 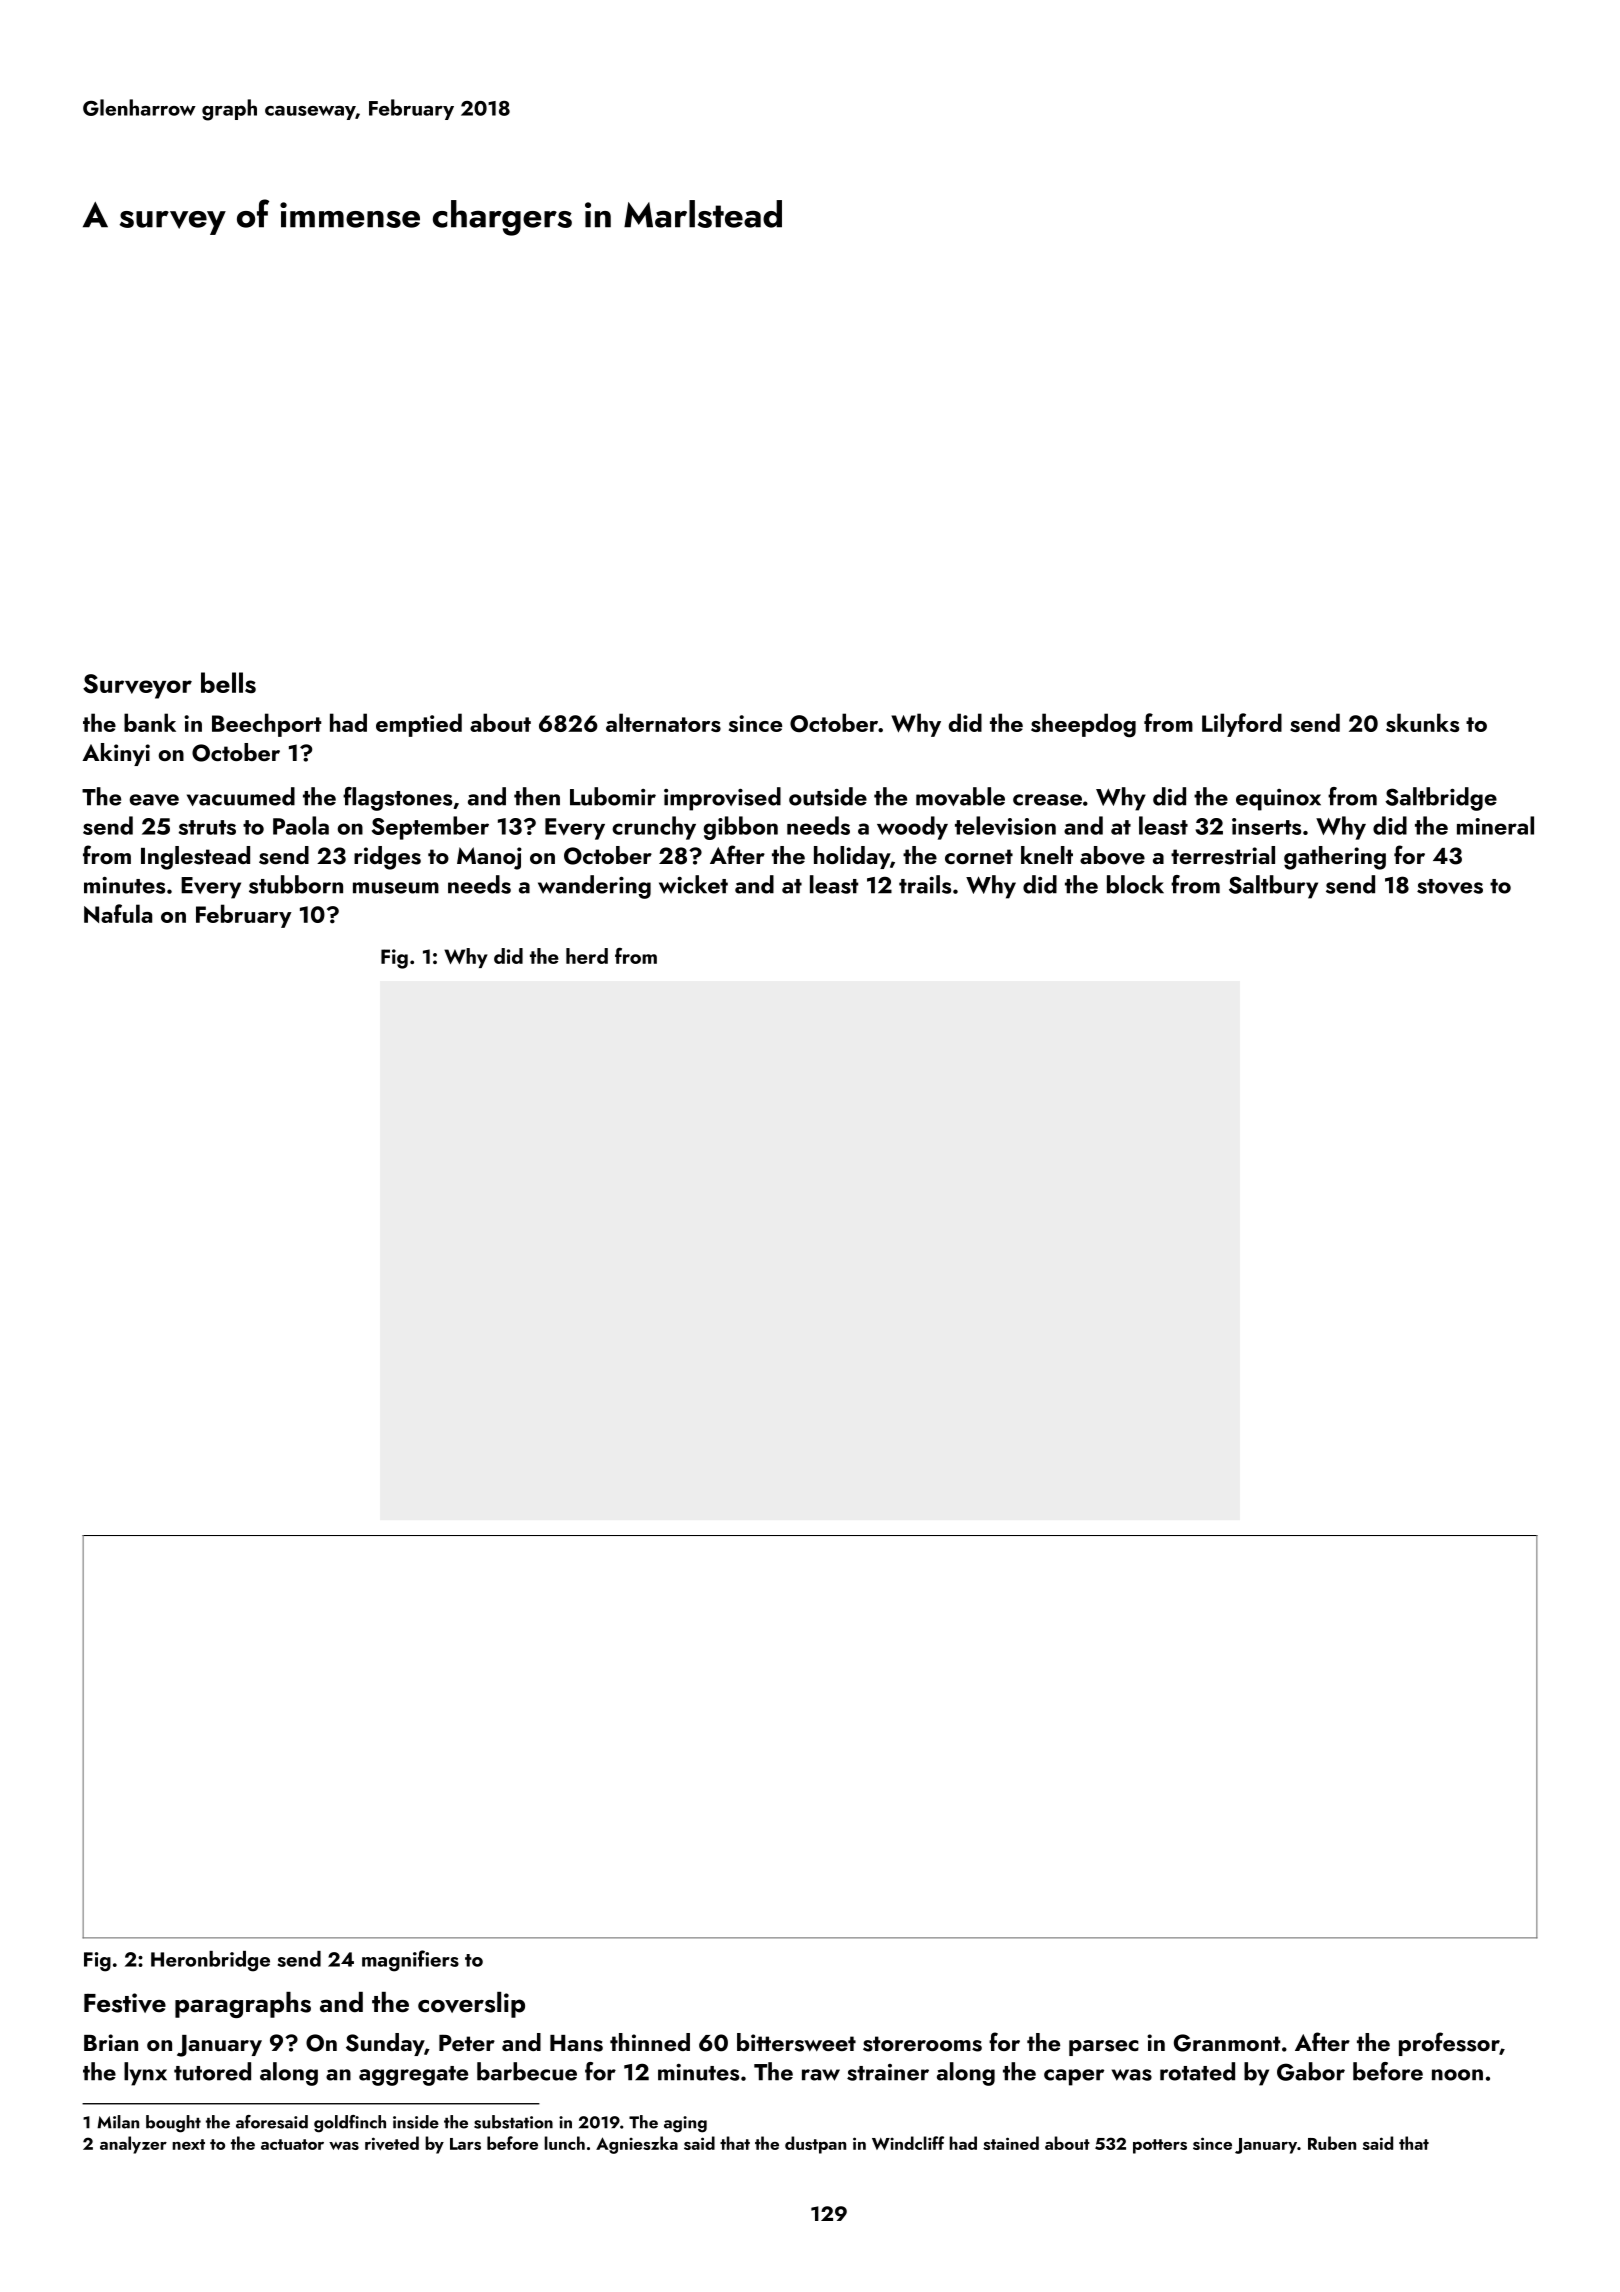 What do you see at coordinates (1273, 887) in the screenshot?
I see `Saltbury` at bounding box center [1273, 887].
